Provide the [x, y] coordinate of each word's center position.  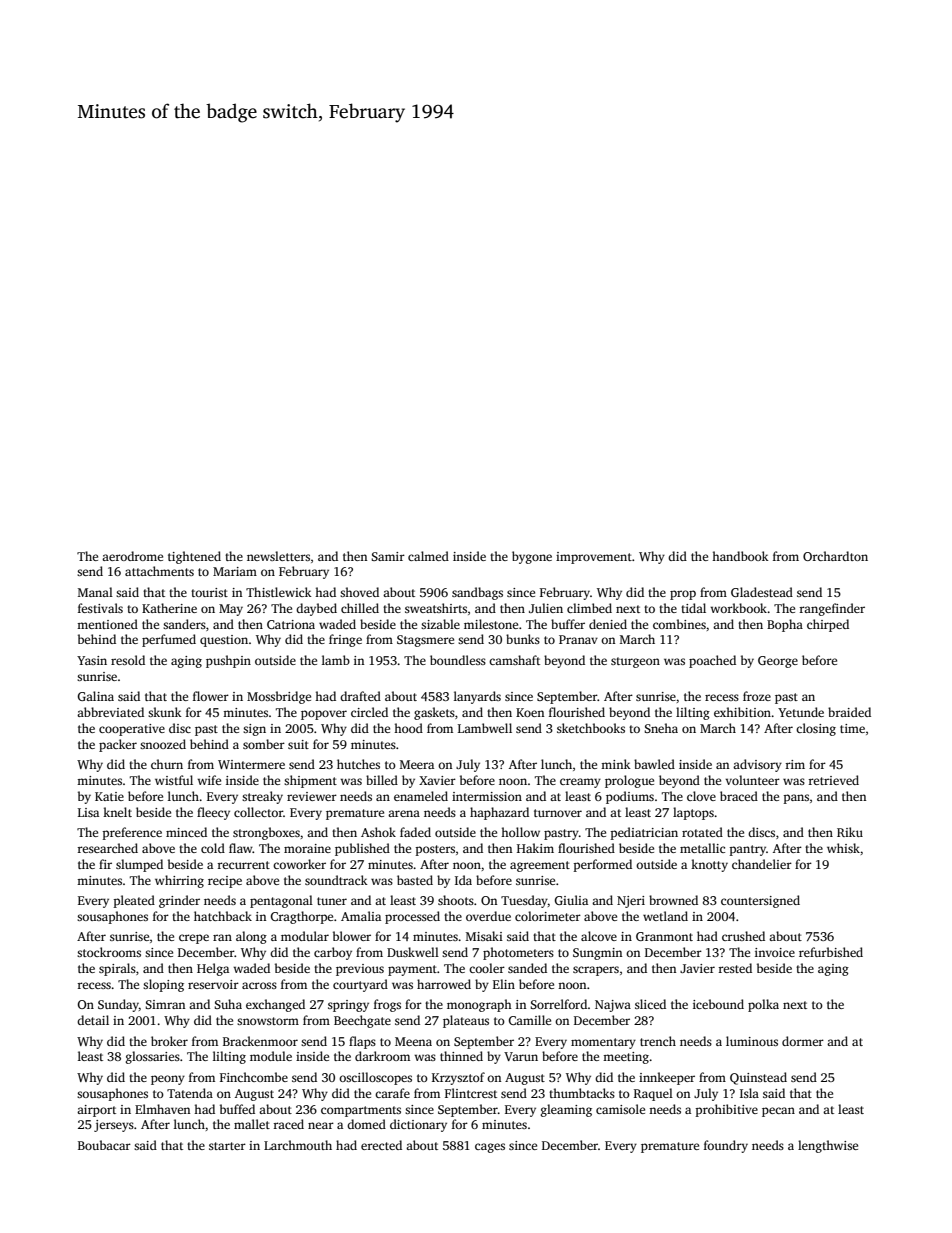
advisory [757, 765]
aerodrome [132, 556]
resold [128, 660]
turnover [558, 813]
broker [169, 1041]
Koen [530, 712]
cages [490, 1148]
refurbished [831, 952]
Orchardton [835, 556]
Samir [388, 556]
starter [227, 1146]
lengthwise [828, 1146]
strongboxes [266, 833]
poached [712, 661]
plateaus [466, 1021]
